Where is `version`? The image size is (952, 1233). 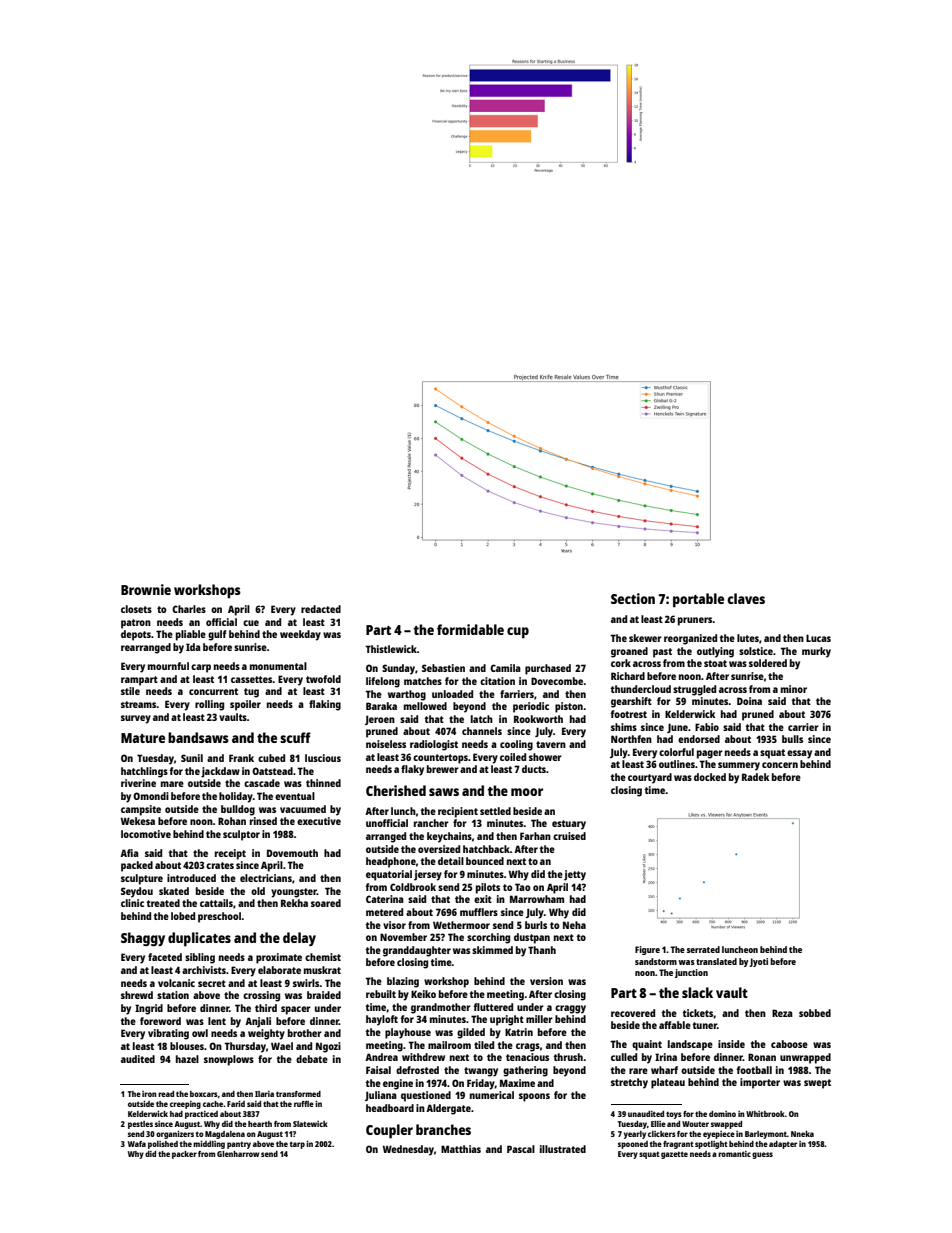 version is located at coordinates (546, 981).
